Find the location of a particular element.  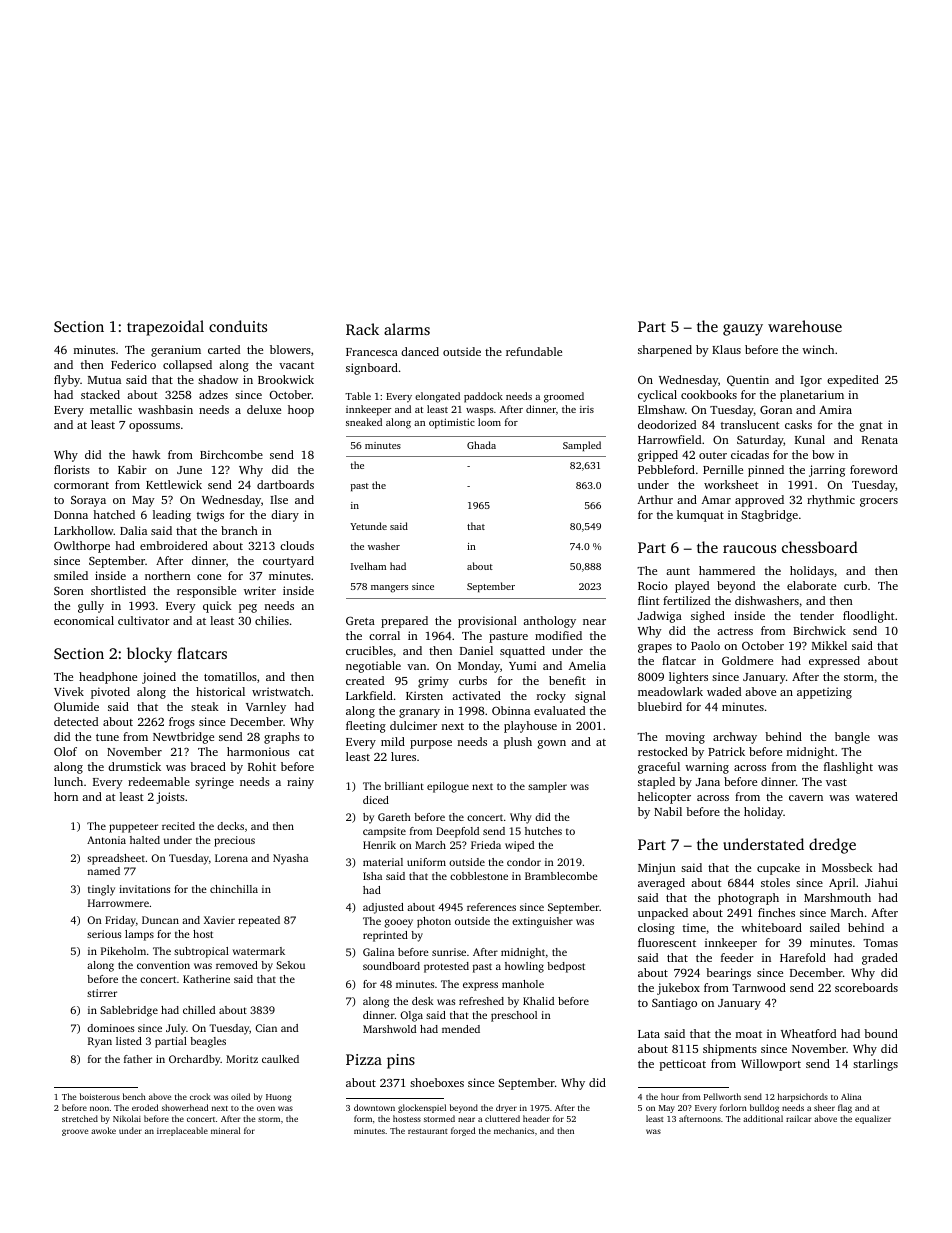

irreplaceable is located at coordinates (182, 1131).
